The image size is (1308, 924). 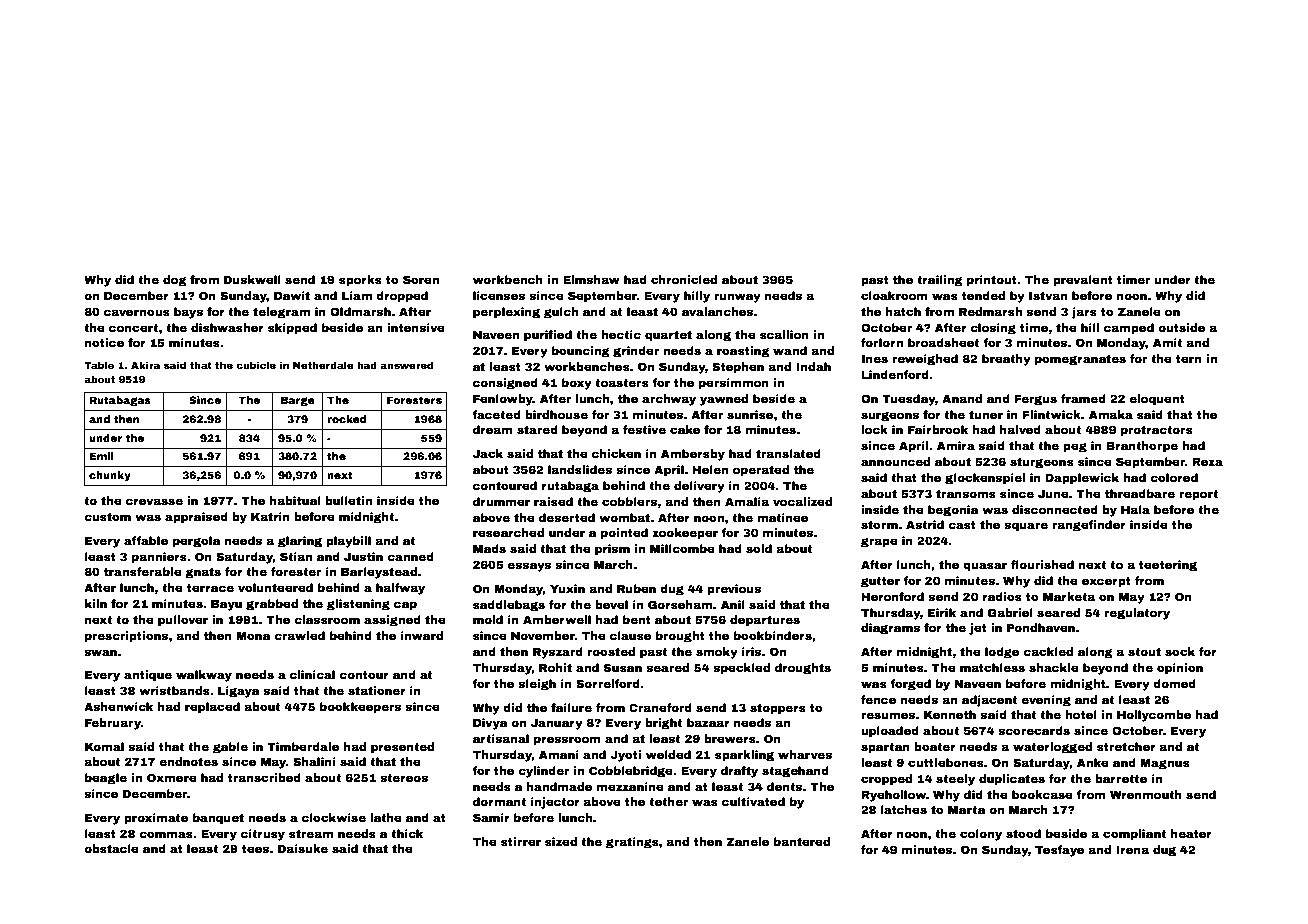 I want to click on purified, so click(x=548, y=336).
